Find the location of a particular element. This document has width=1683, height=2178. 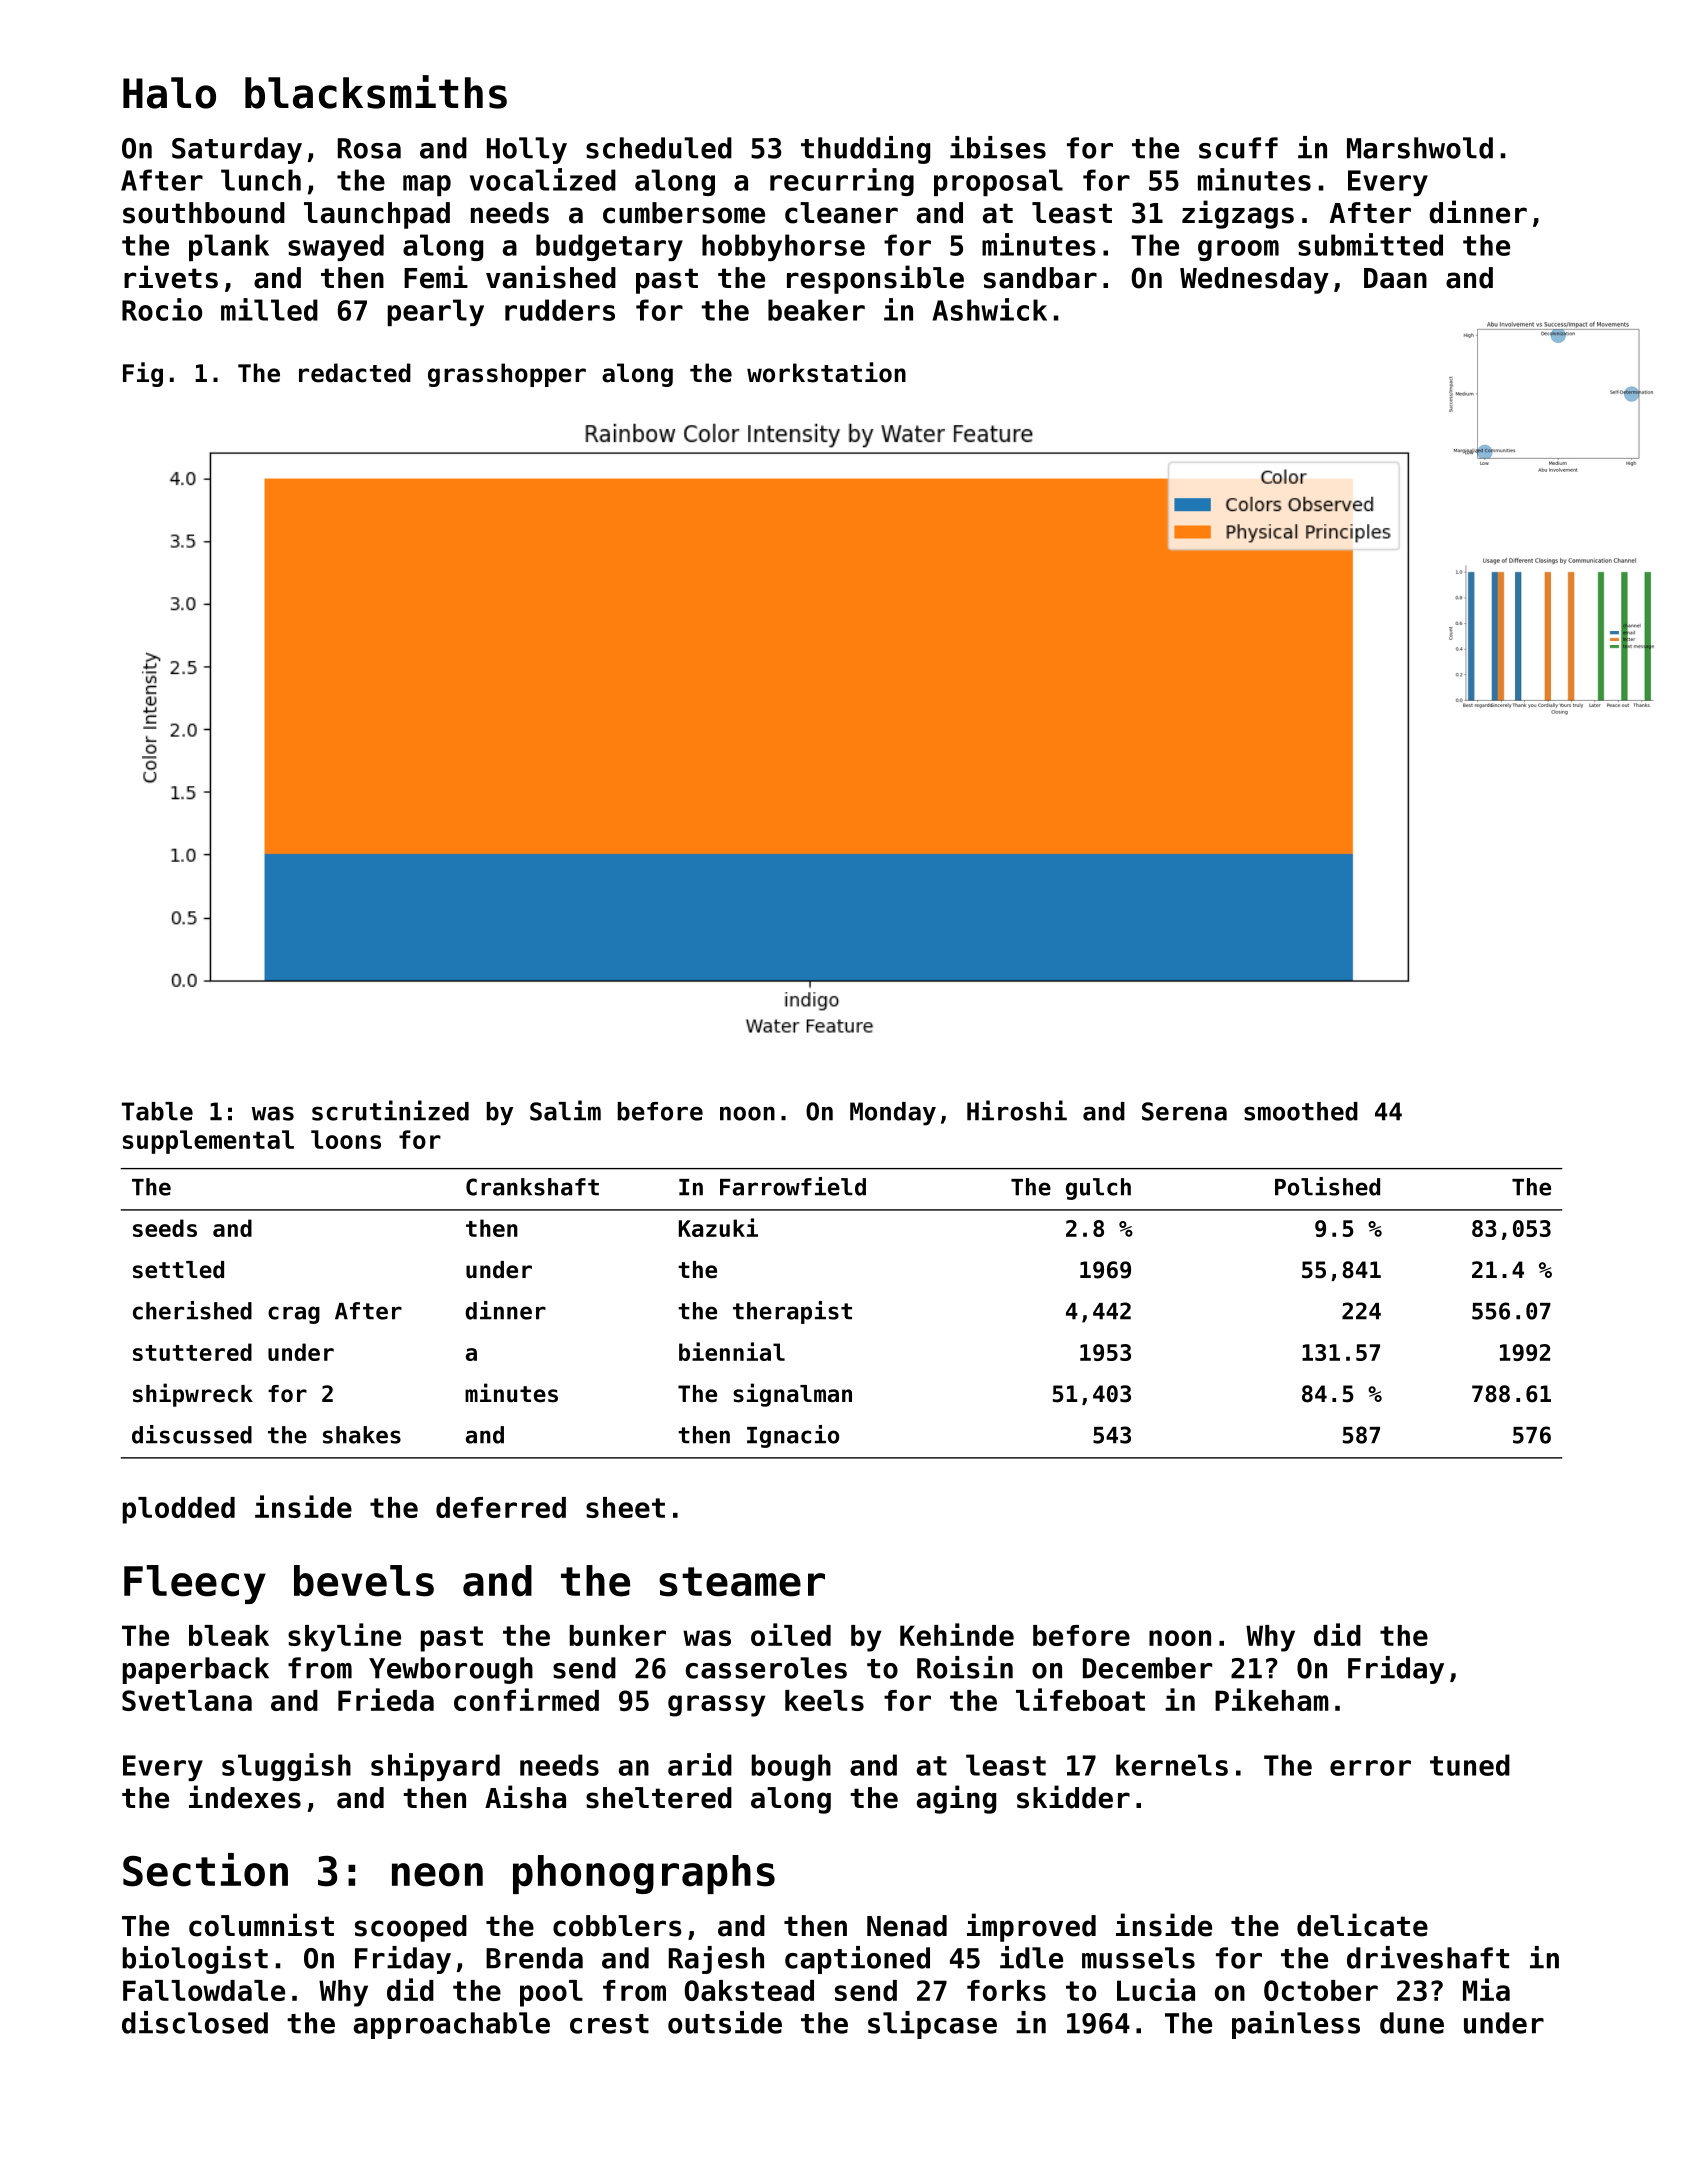

scheduled is located at coordinates (659, 148).
